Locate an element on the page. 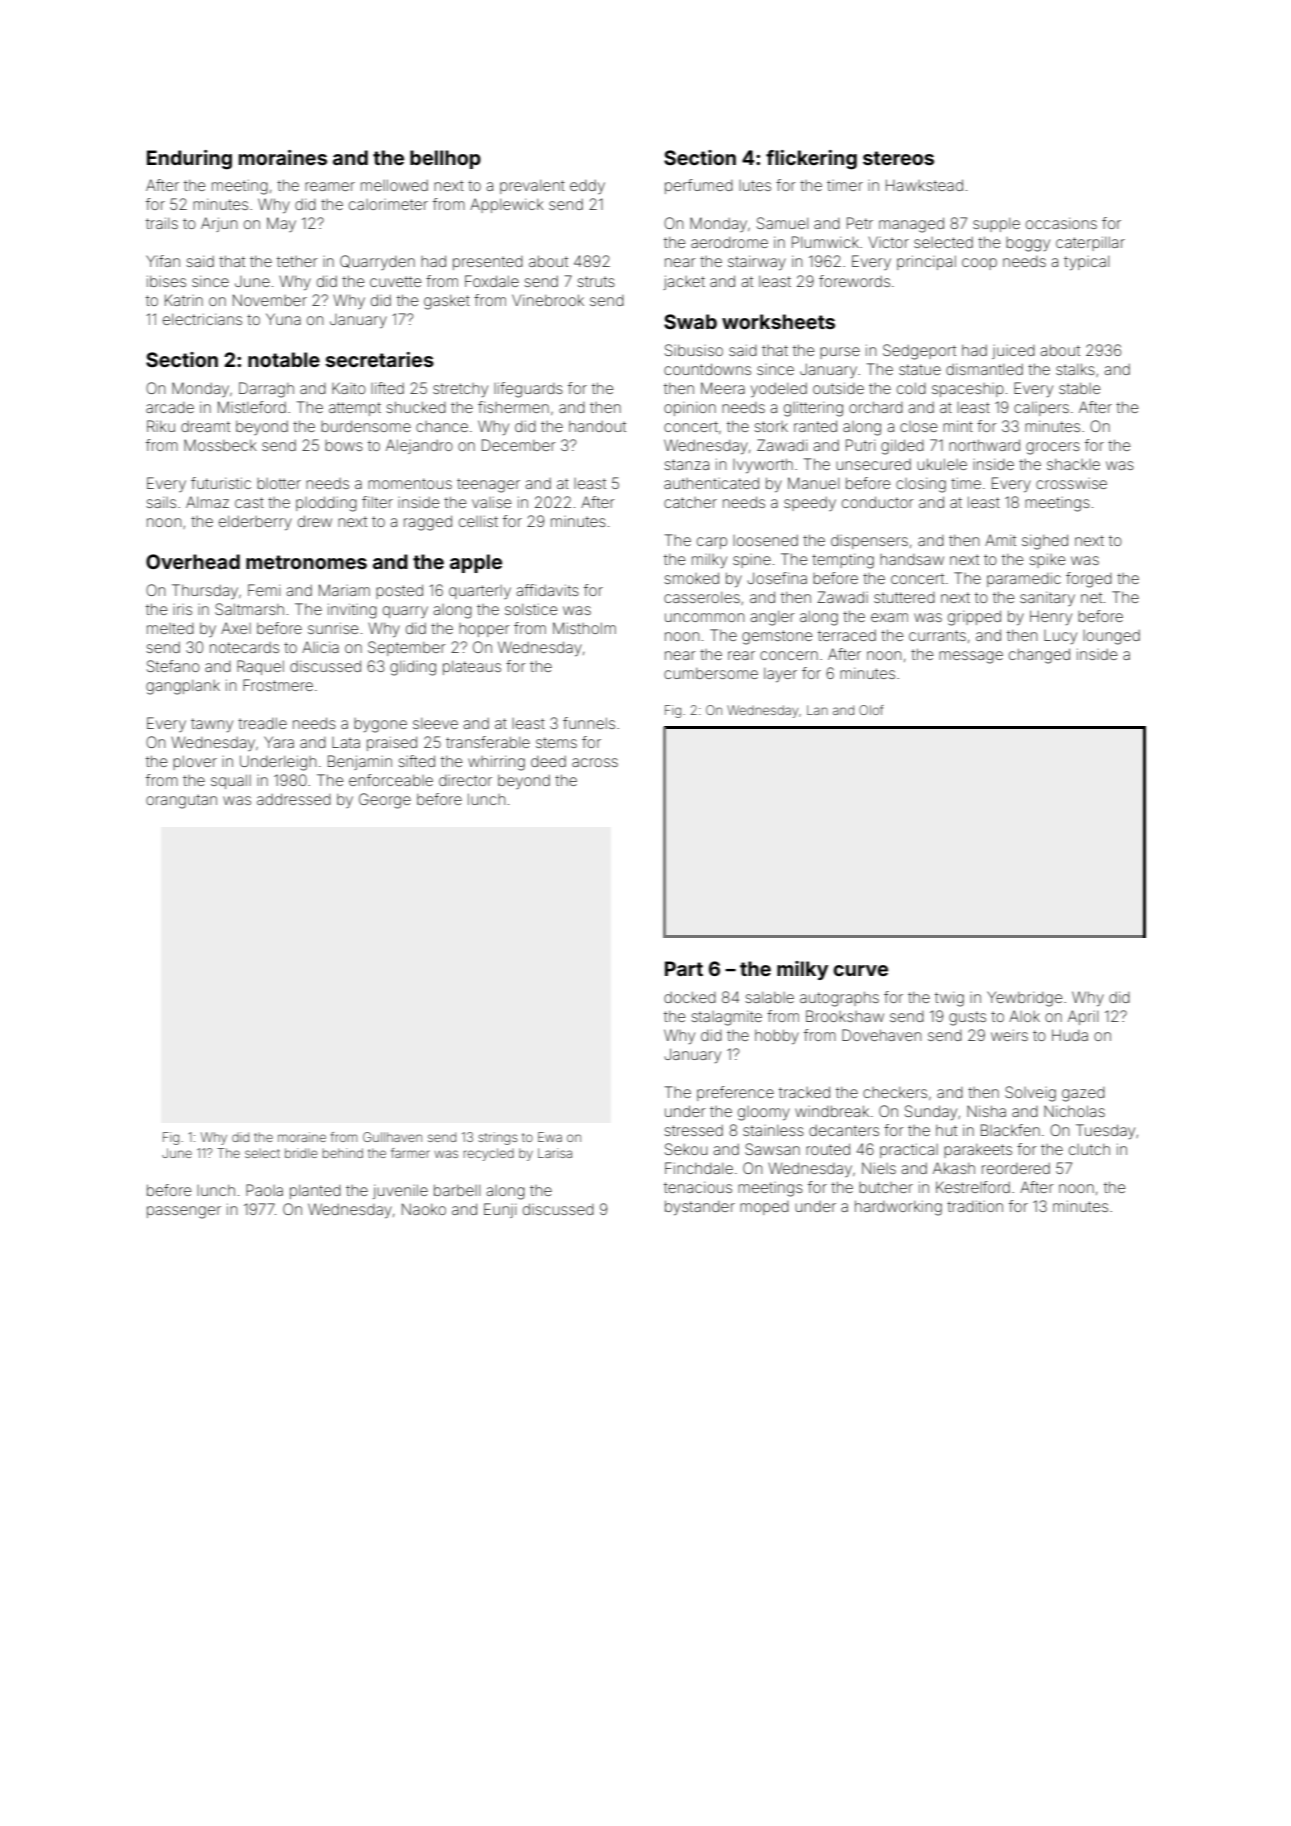 Image resolution: width=1291 pixels, height=1826 pixels. stereos is located at coordinates (898, 158).
